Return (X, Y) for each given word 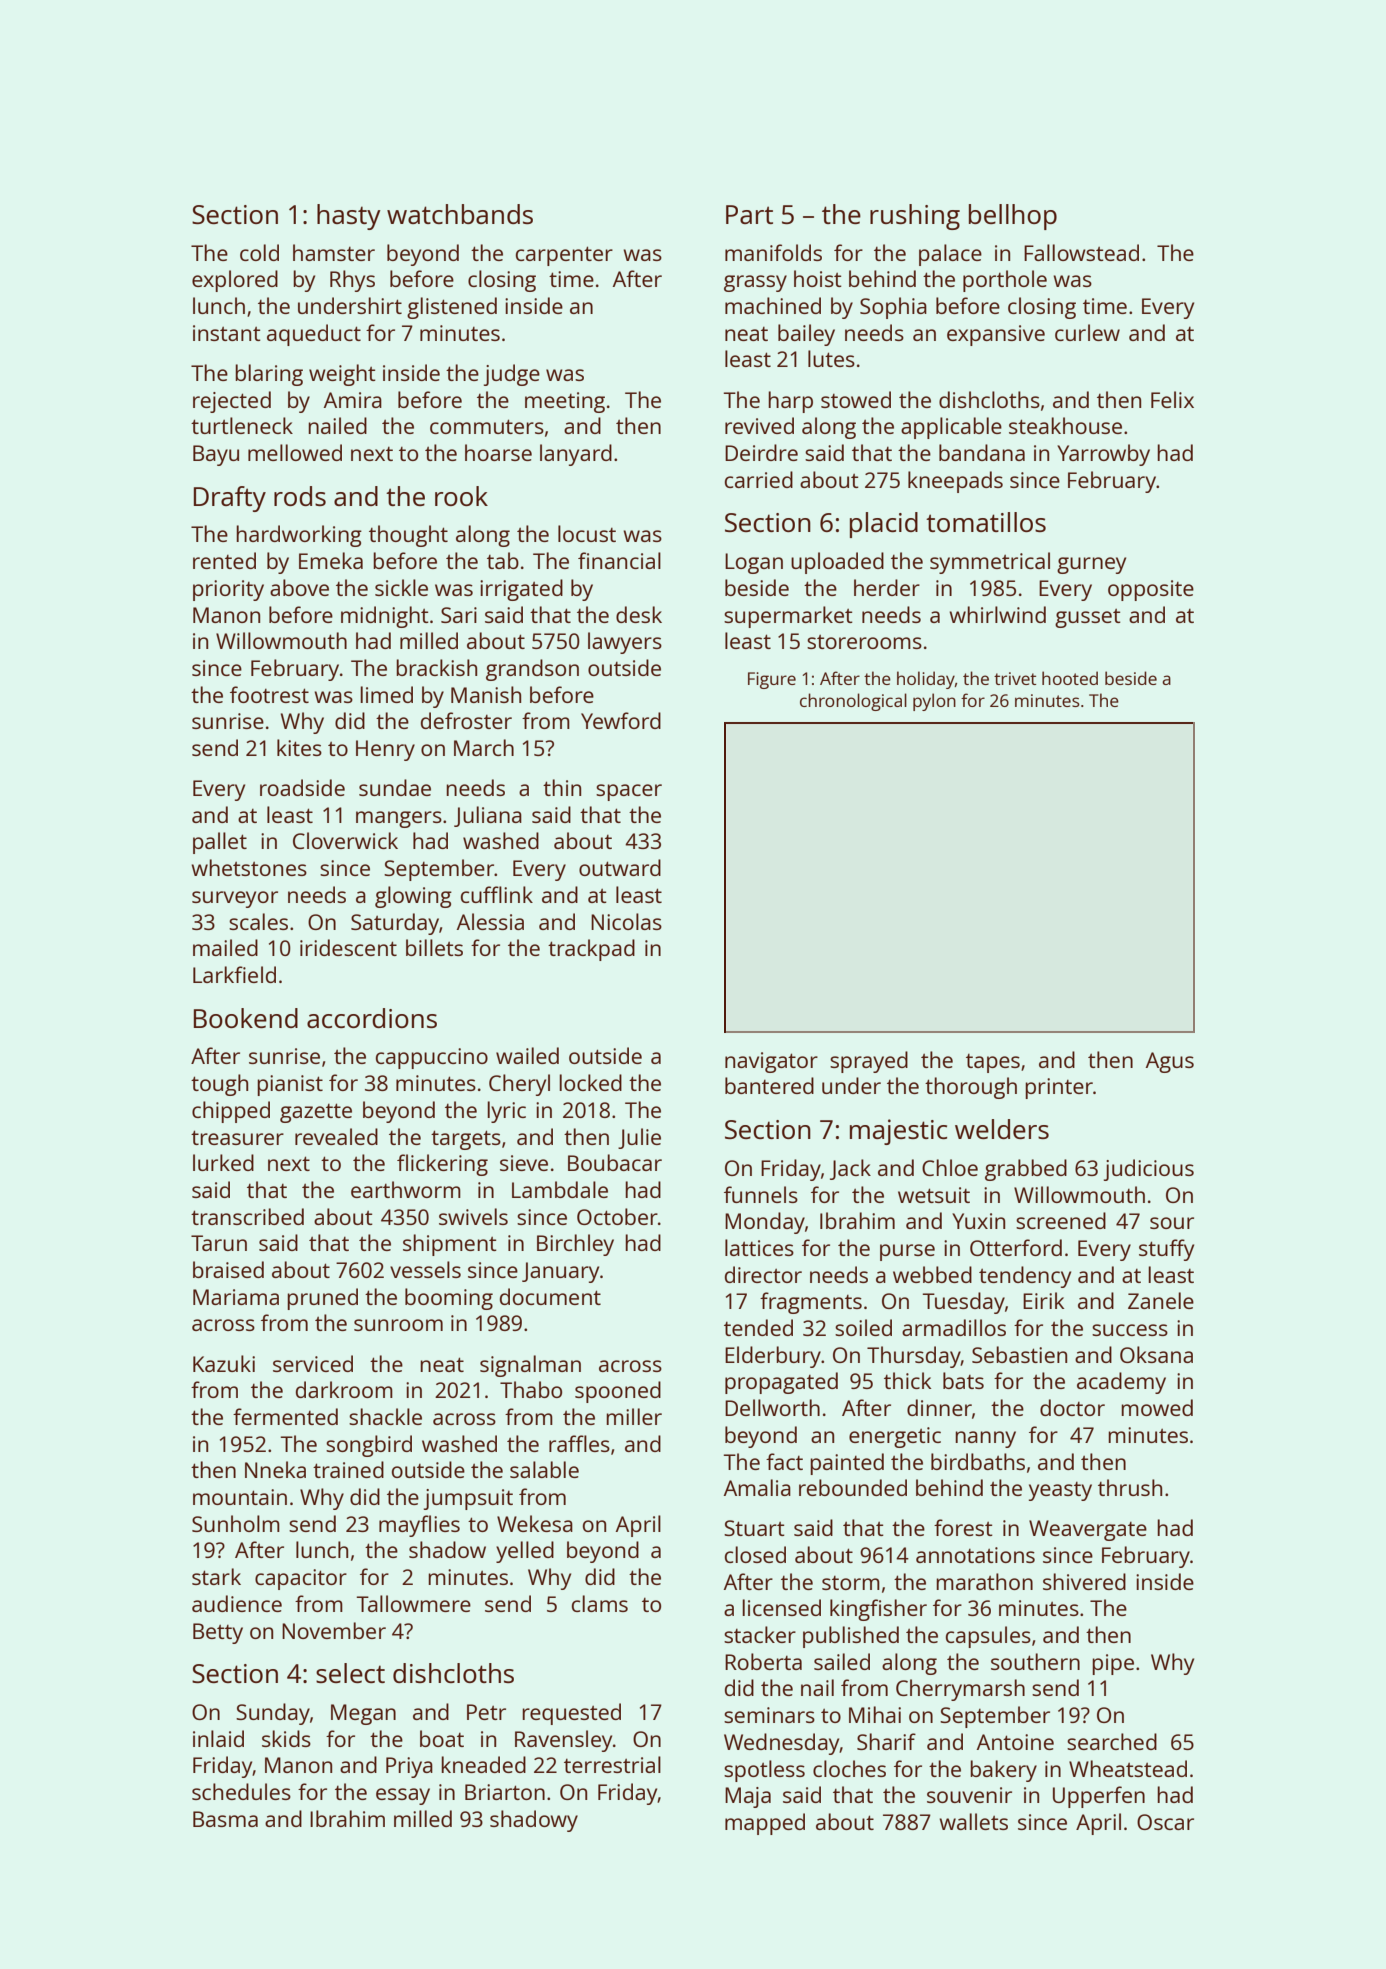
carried (759, 479)
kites (299, 747)
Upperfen (1099, 1797)
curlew (1087, 332)
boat (442, 1738)
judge (512, 375)
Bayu (216, 455)
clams (600, 1603)
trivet (1015, 678)
